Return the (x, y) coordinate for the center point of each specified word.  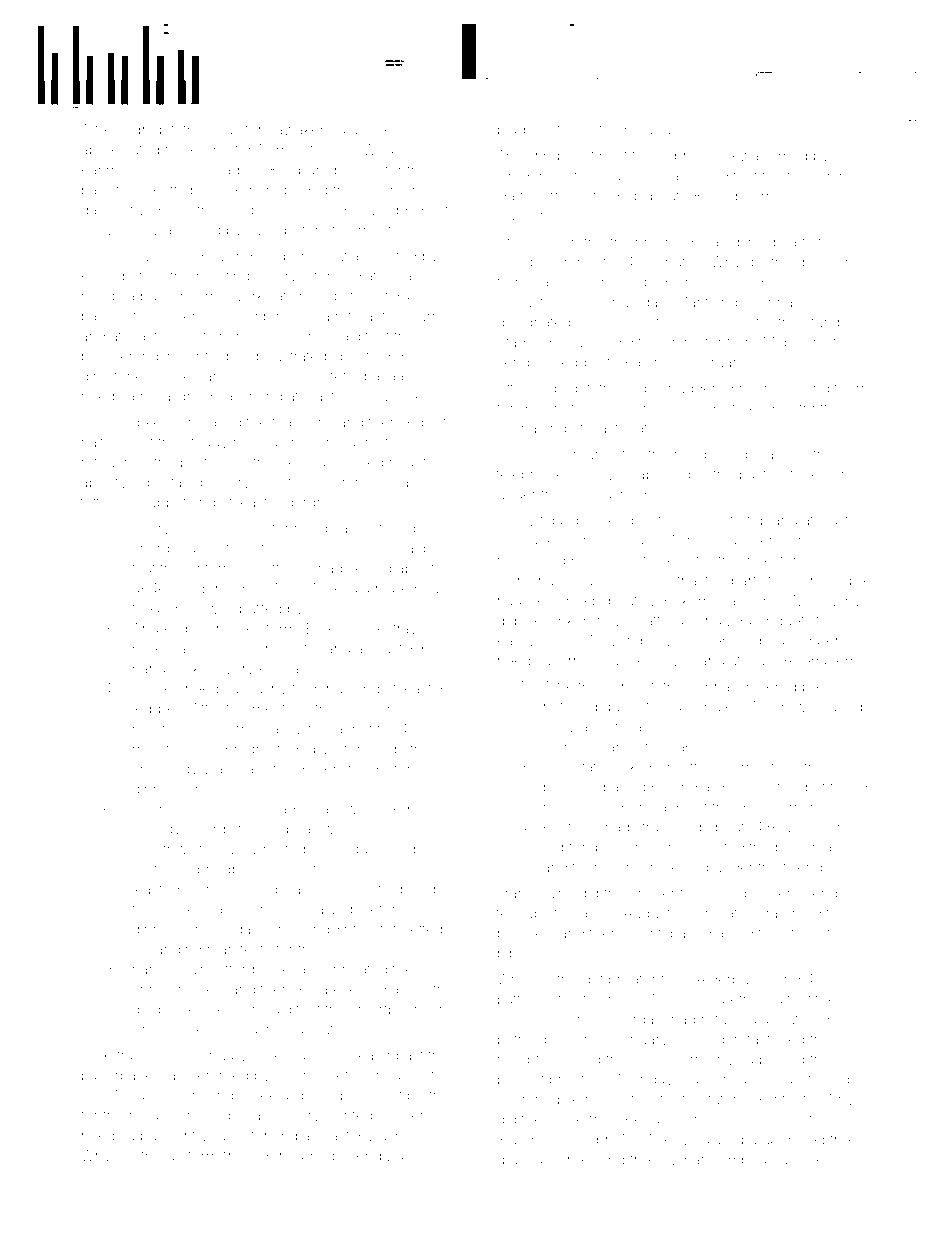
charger (157, 550)
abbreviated (120, 149)
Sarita (592, 129)
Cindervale (237, 1115)
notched (570, 706)
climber (814, 640)
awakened (310, 129)
